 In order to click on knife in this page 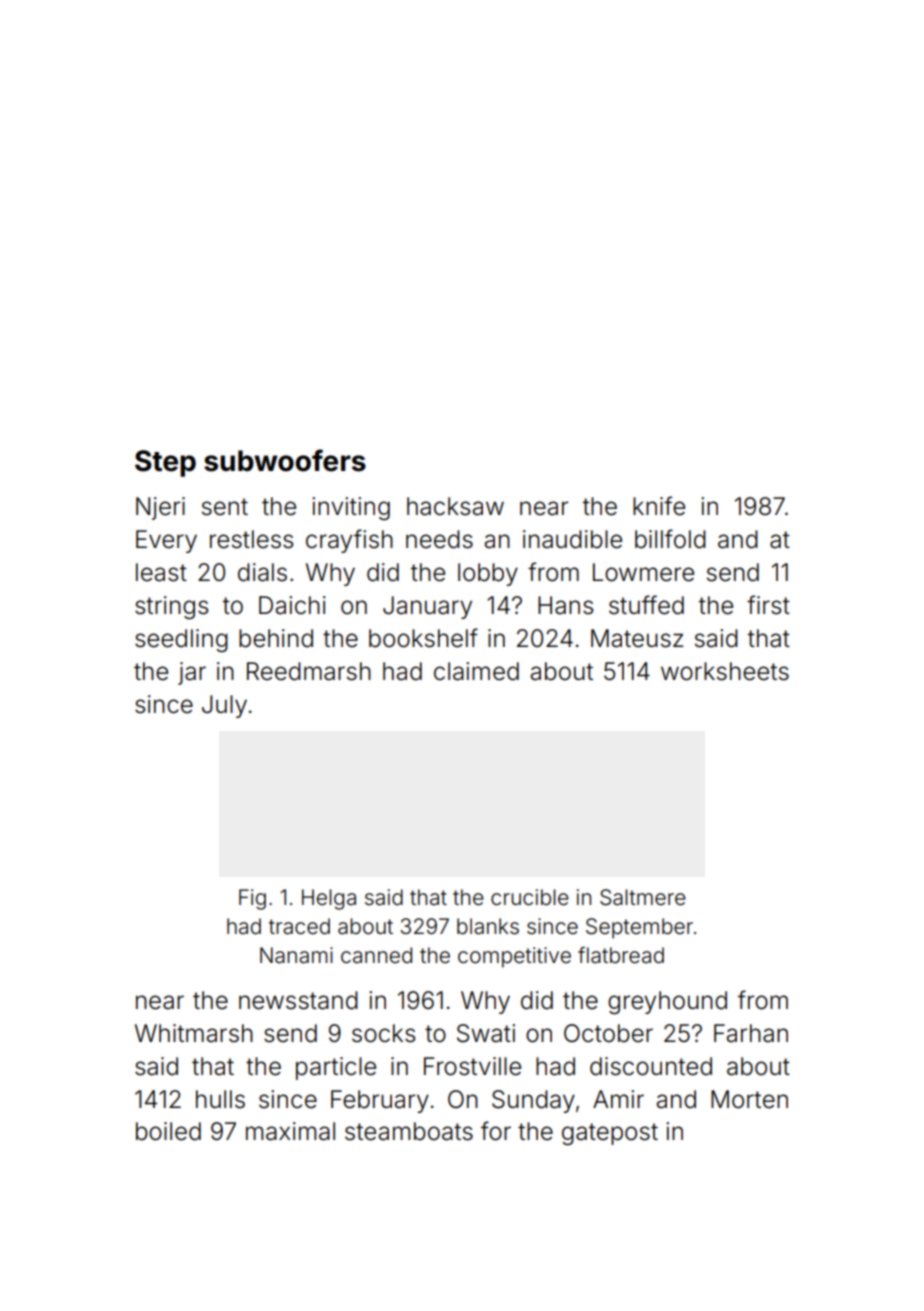, I will do `click(659, 506)`.
